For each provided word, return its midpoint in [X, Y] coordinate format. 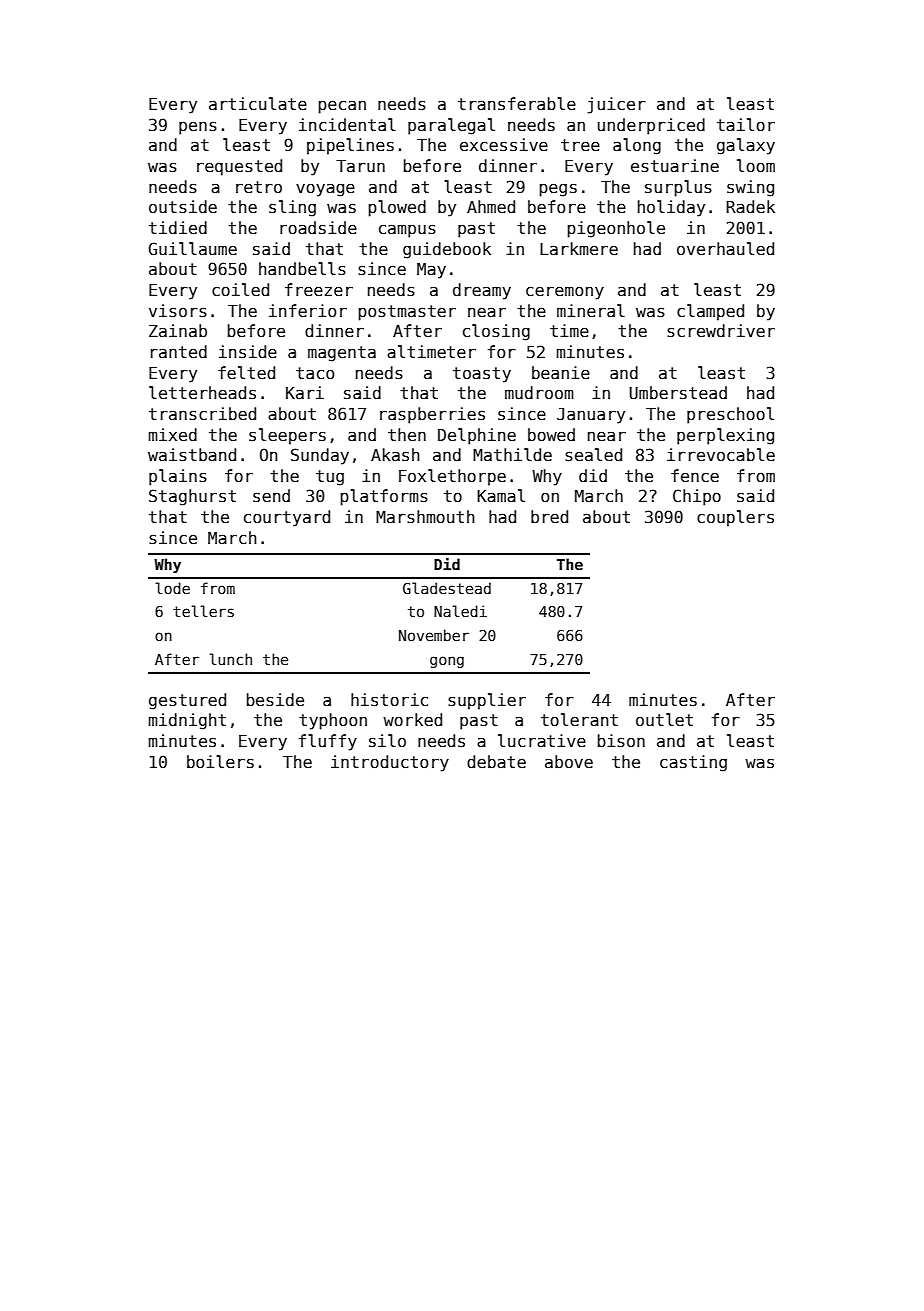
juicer [617, 105]
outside [183, 207]
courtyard [287, 518]
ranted [179, 352]
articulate [258, 104]
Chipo [697, 497]
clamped [710, 312]
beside [275, 700]
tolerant [579, 720]
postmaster [407, 313]
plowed [397, 208]
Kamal [501, 496]
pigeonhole [616, 229]
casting [693, 763]
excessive [504, 145]
